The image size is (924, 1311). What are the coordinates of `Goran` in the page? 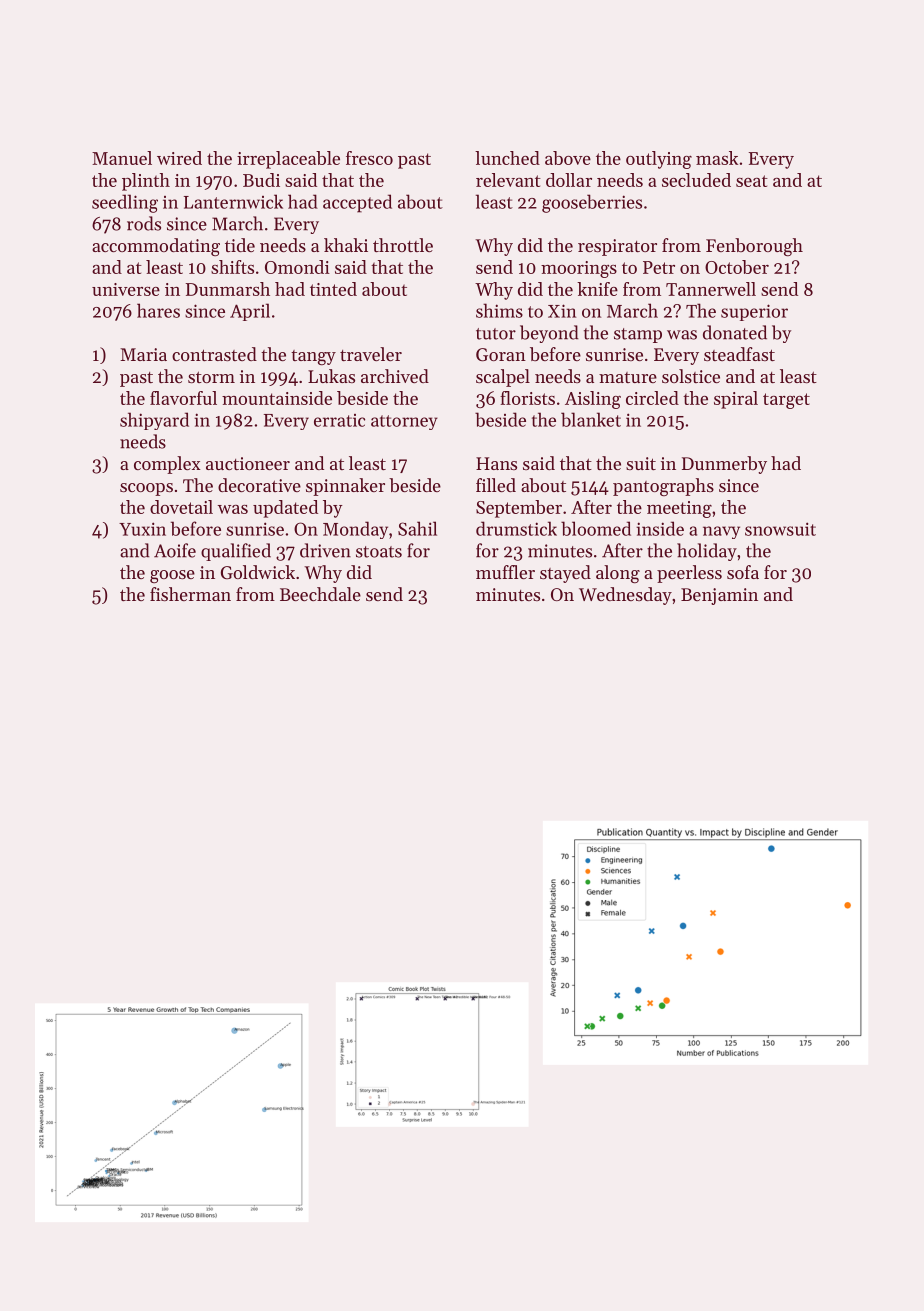 It's located at (501, 355).
